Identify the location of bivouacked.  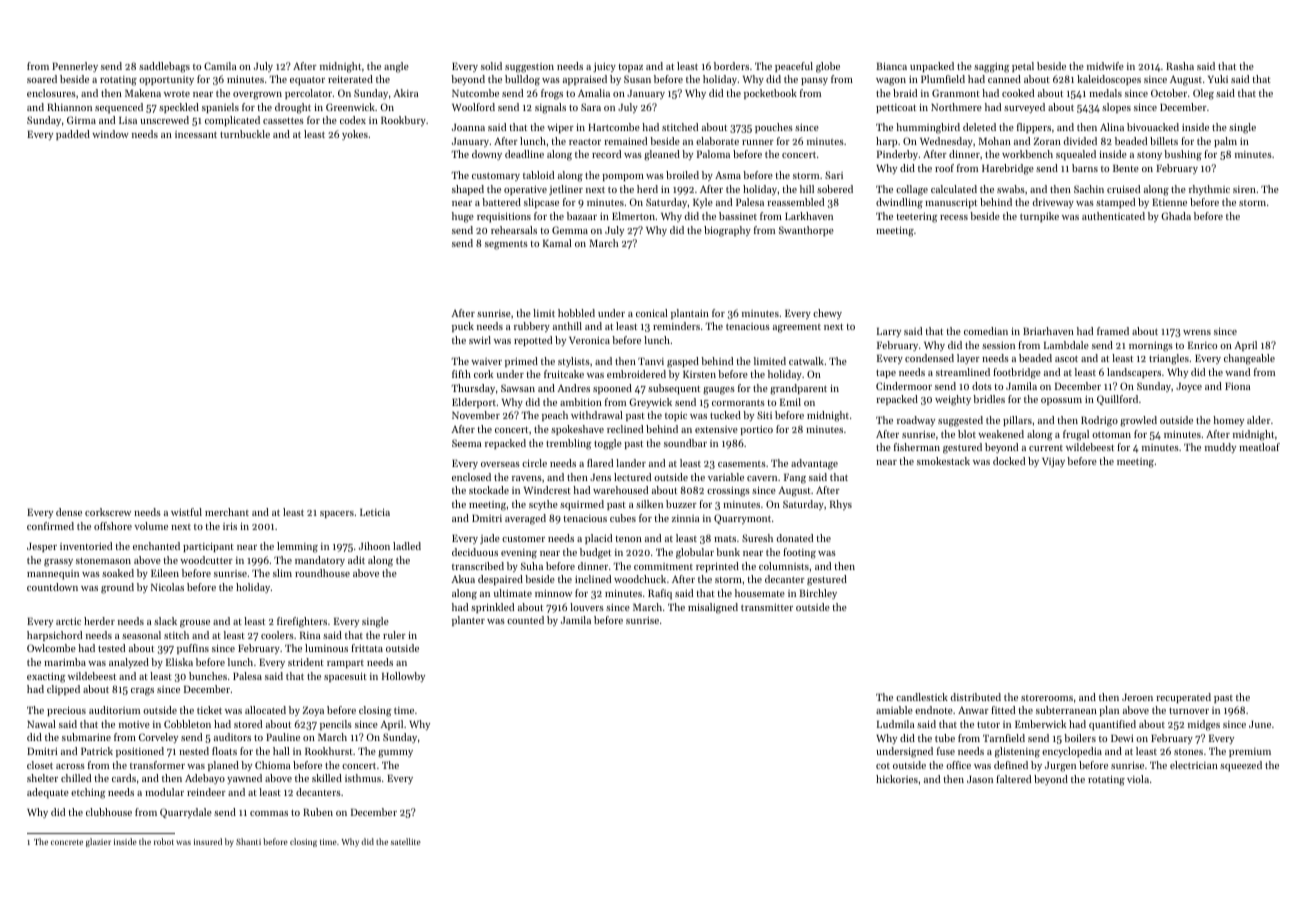
(1153, 127).
